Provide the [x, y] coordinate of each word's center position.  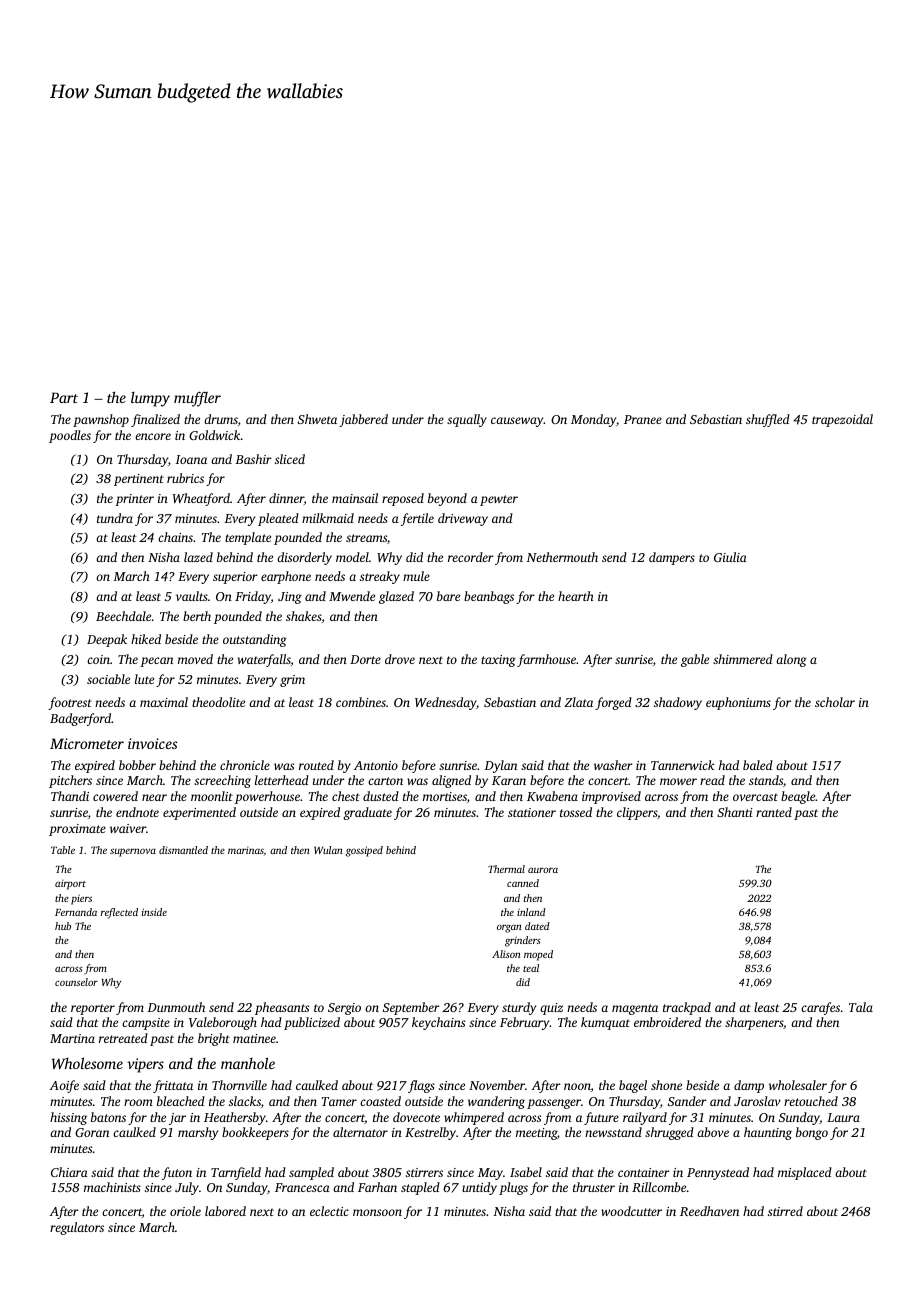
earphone [286, 577]
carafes [820, 1008]
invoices [153, 743]
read [712, 780]
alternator [360, 1132]
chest [346, 796]
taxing [498, 661]
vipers [145, 1065]
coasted [380, 1101]
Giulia [730, 557]
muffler [197, 399]
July [187, 1188]
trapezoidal [842, 420]
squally [467, 420]
